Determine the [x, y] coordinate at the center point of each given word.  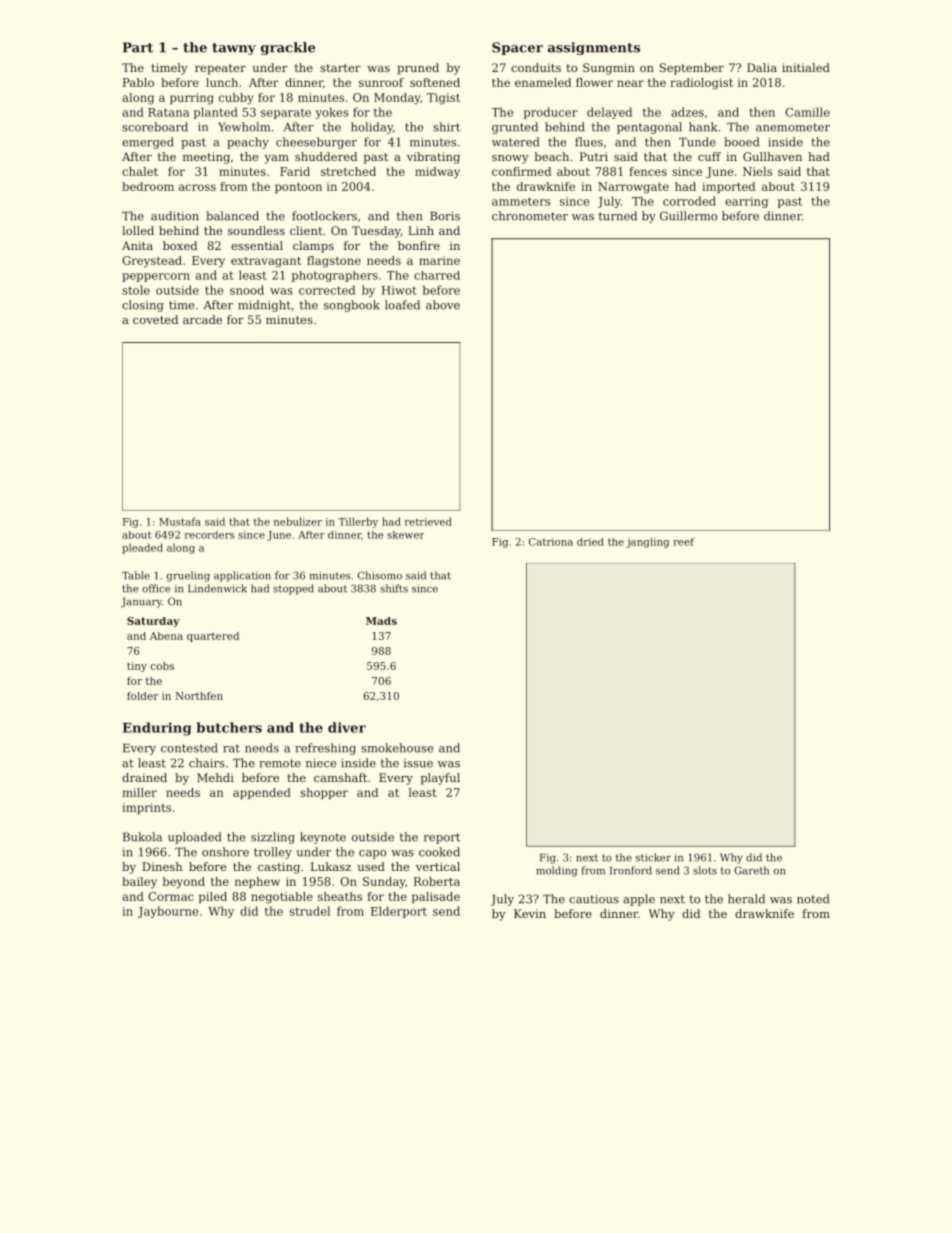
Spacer [517, 48]
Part [138, 47]
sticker [653, 857]
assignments [594, 48]
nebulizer [298, 521]
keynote [323, 838]
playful [440, 779]
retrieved [428, 521]
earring [746, 202]
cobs [162, 666]
